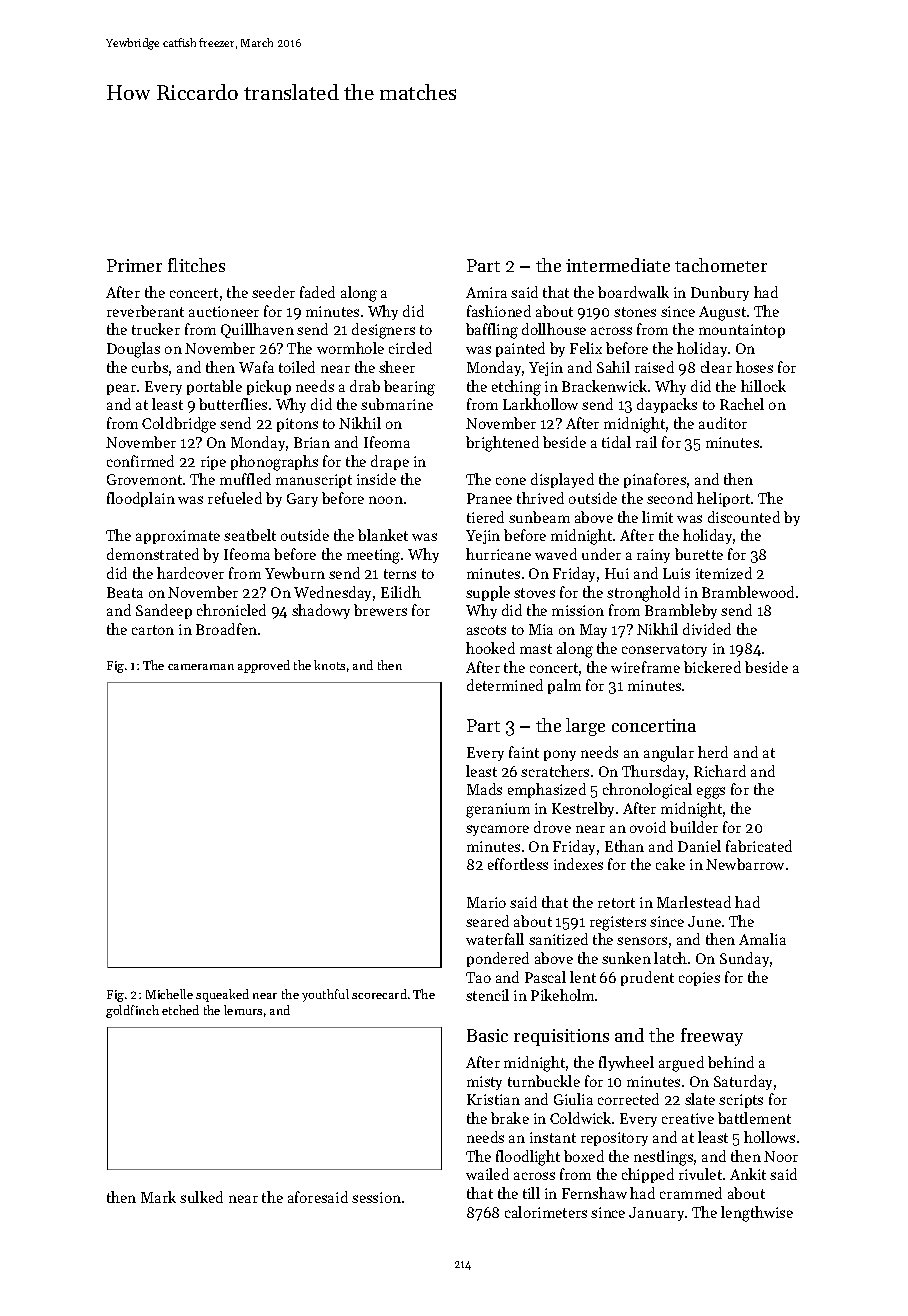 The height and width of the document is (1316, 908). What do you see at coordinates (712, 1037) in the document?
I see `freeway` at bounding box center [712, 1037].
